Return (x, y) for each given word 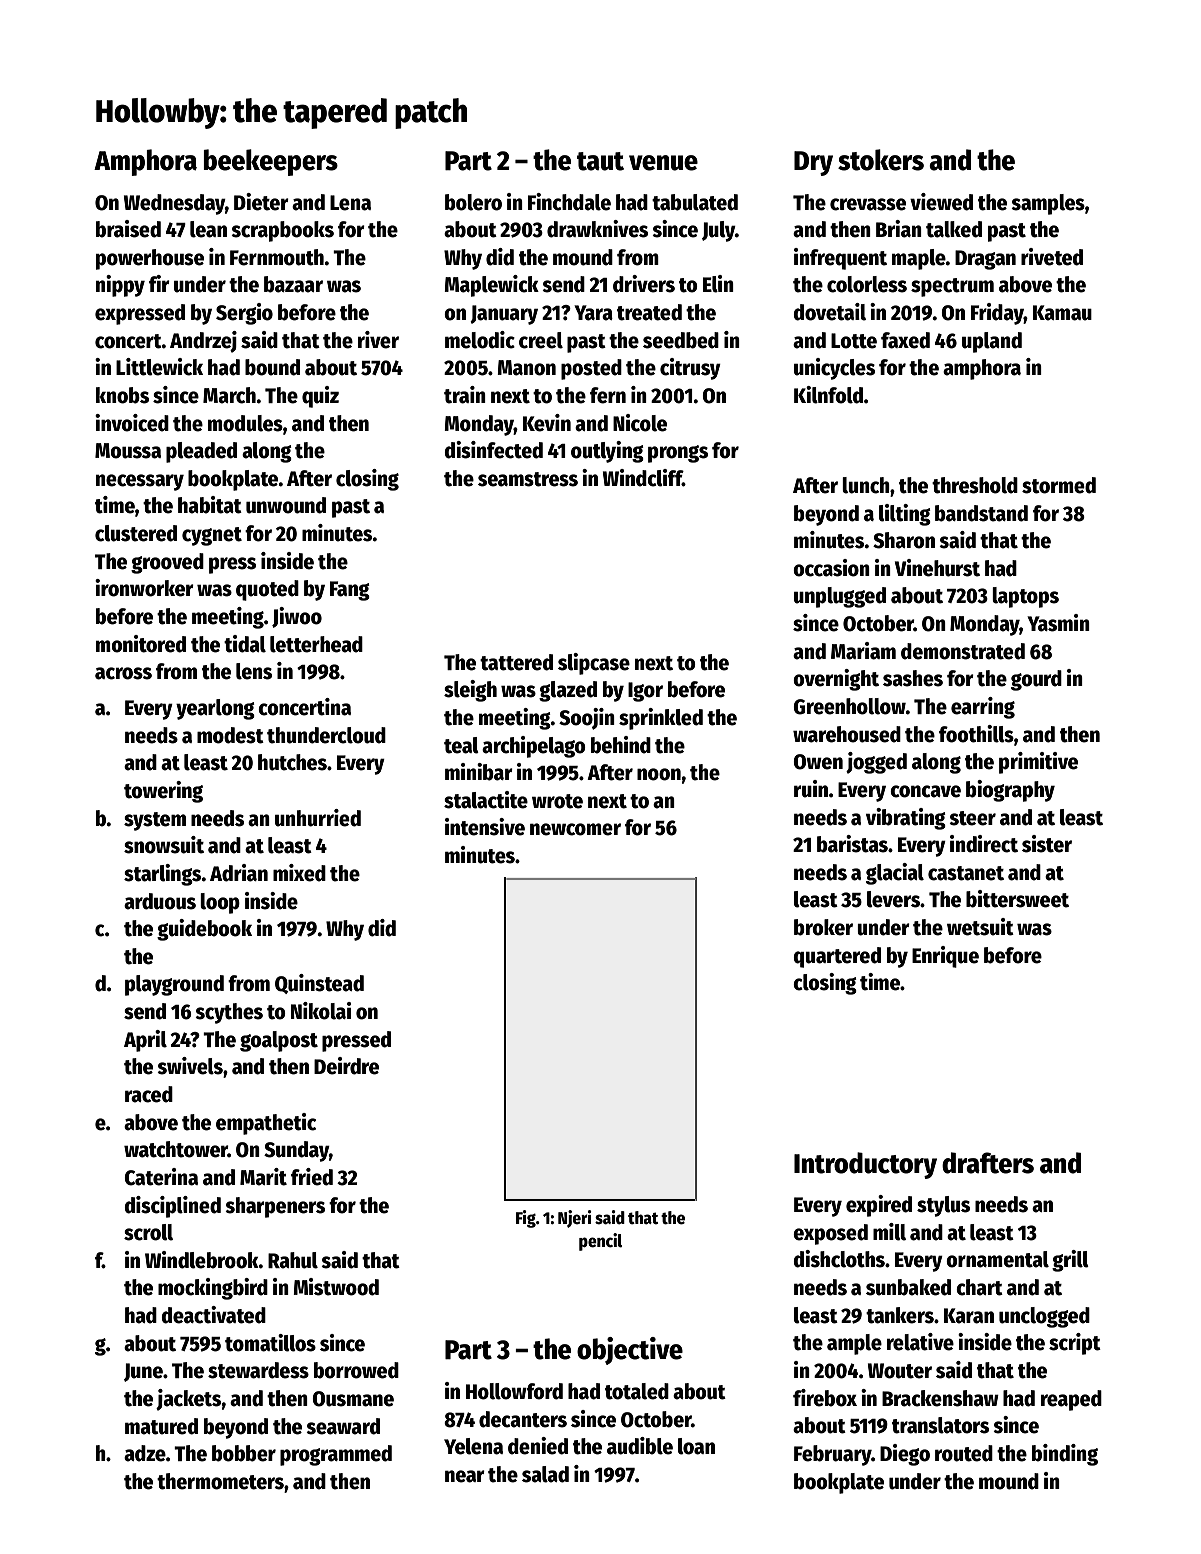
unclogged (1044, 1317)
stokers (881, 160)
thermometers (220, 1481)
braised (128, 229)
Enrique (945, 957)
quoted (267, 590)
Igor (645, 692)
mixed (299, 873)
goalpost (279, 1041)
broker (823, 927)
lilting (905, 515)
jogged (876, 763)
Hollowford (514, 1391)
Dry (813, 163)
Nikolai (321, 1011)
